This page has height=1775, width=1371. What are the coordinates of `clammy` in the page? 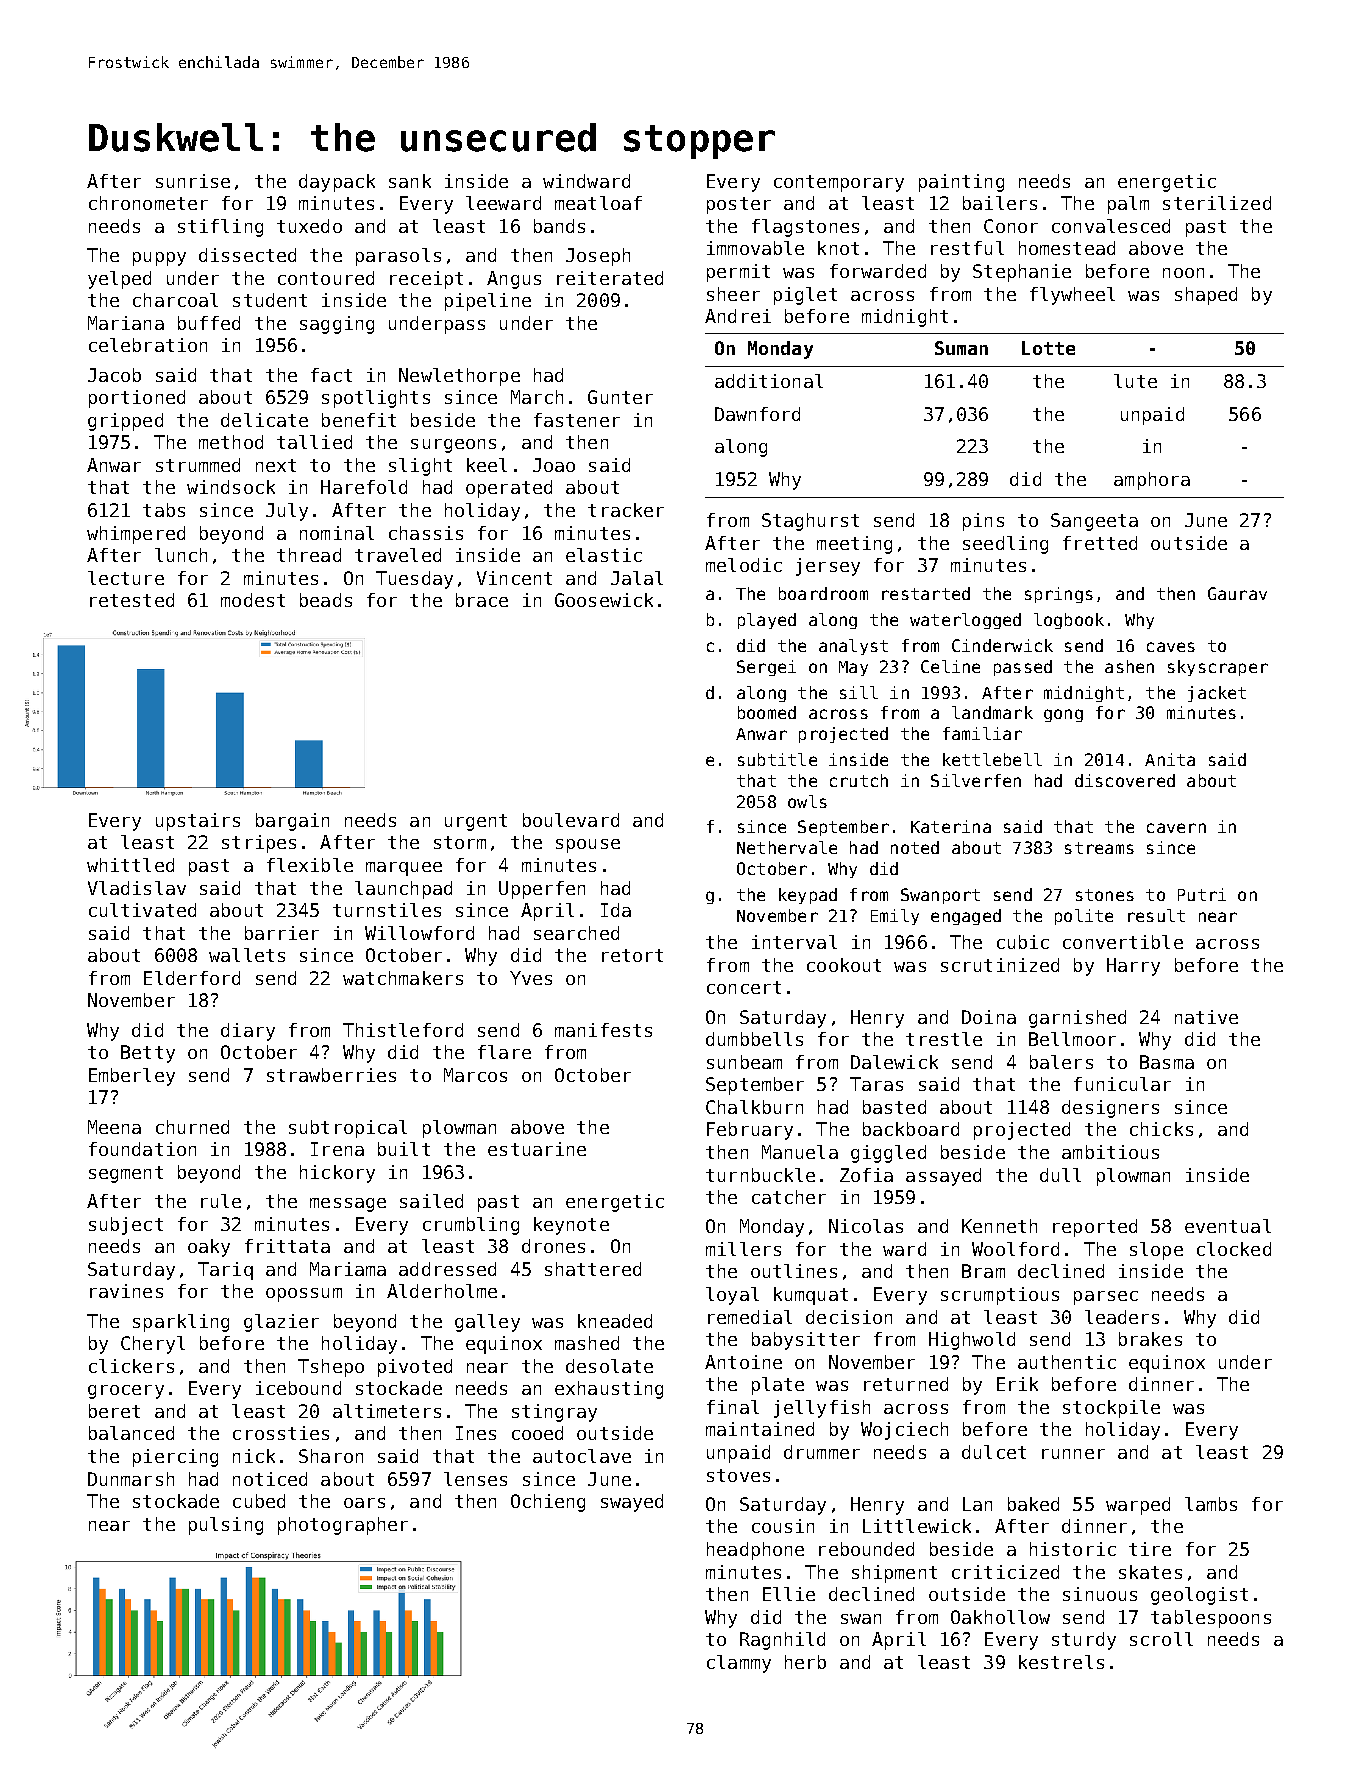 It's located at (739, 1664).
